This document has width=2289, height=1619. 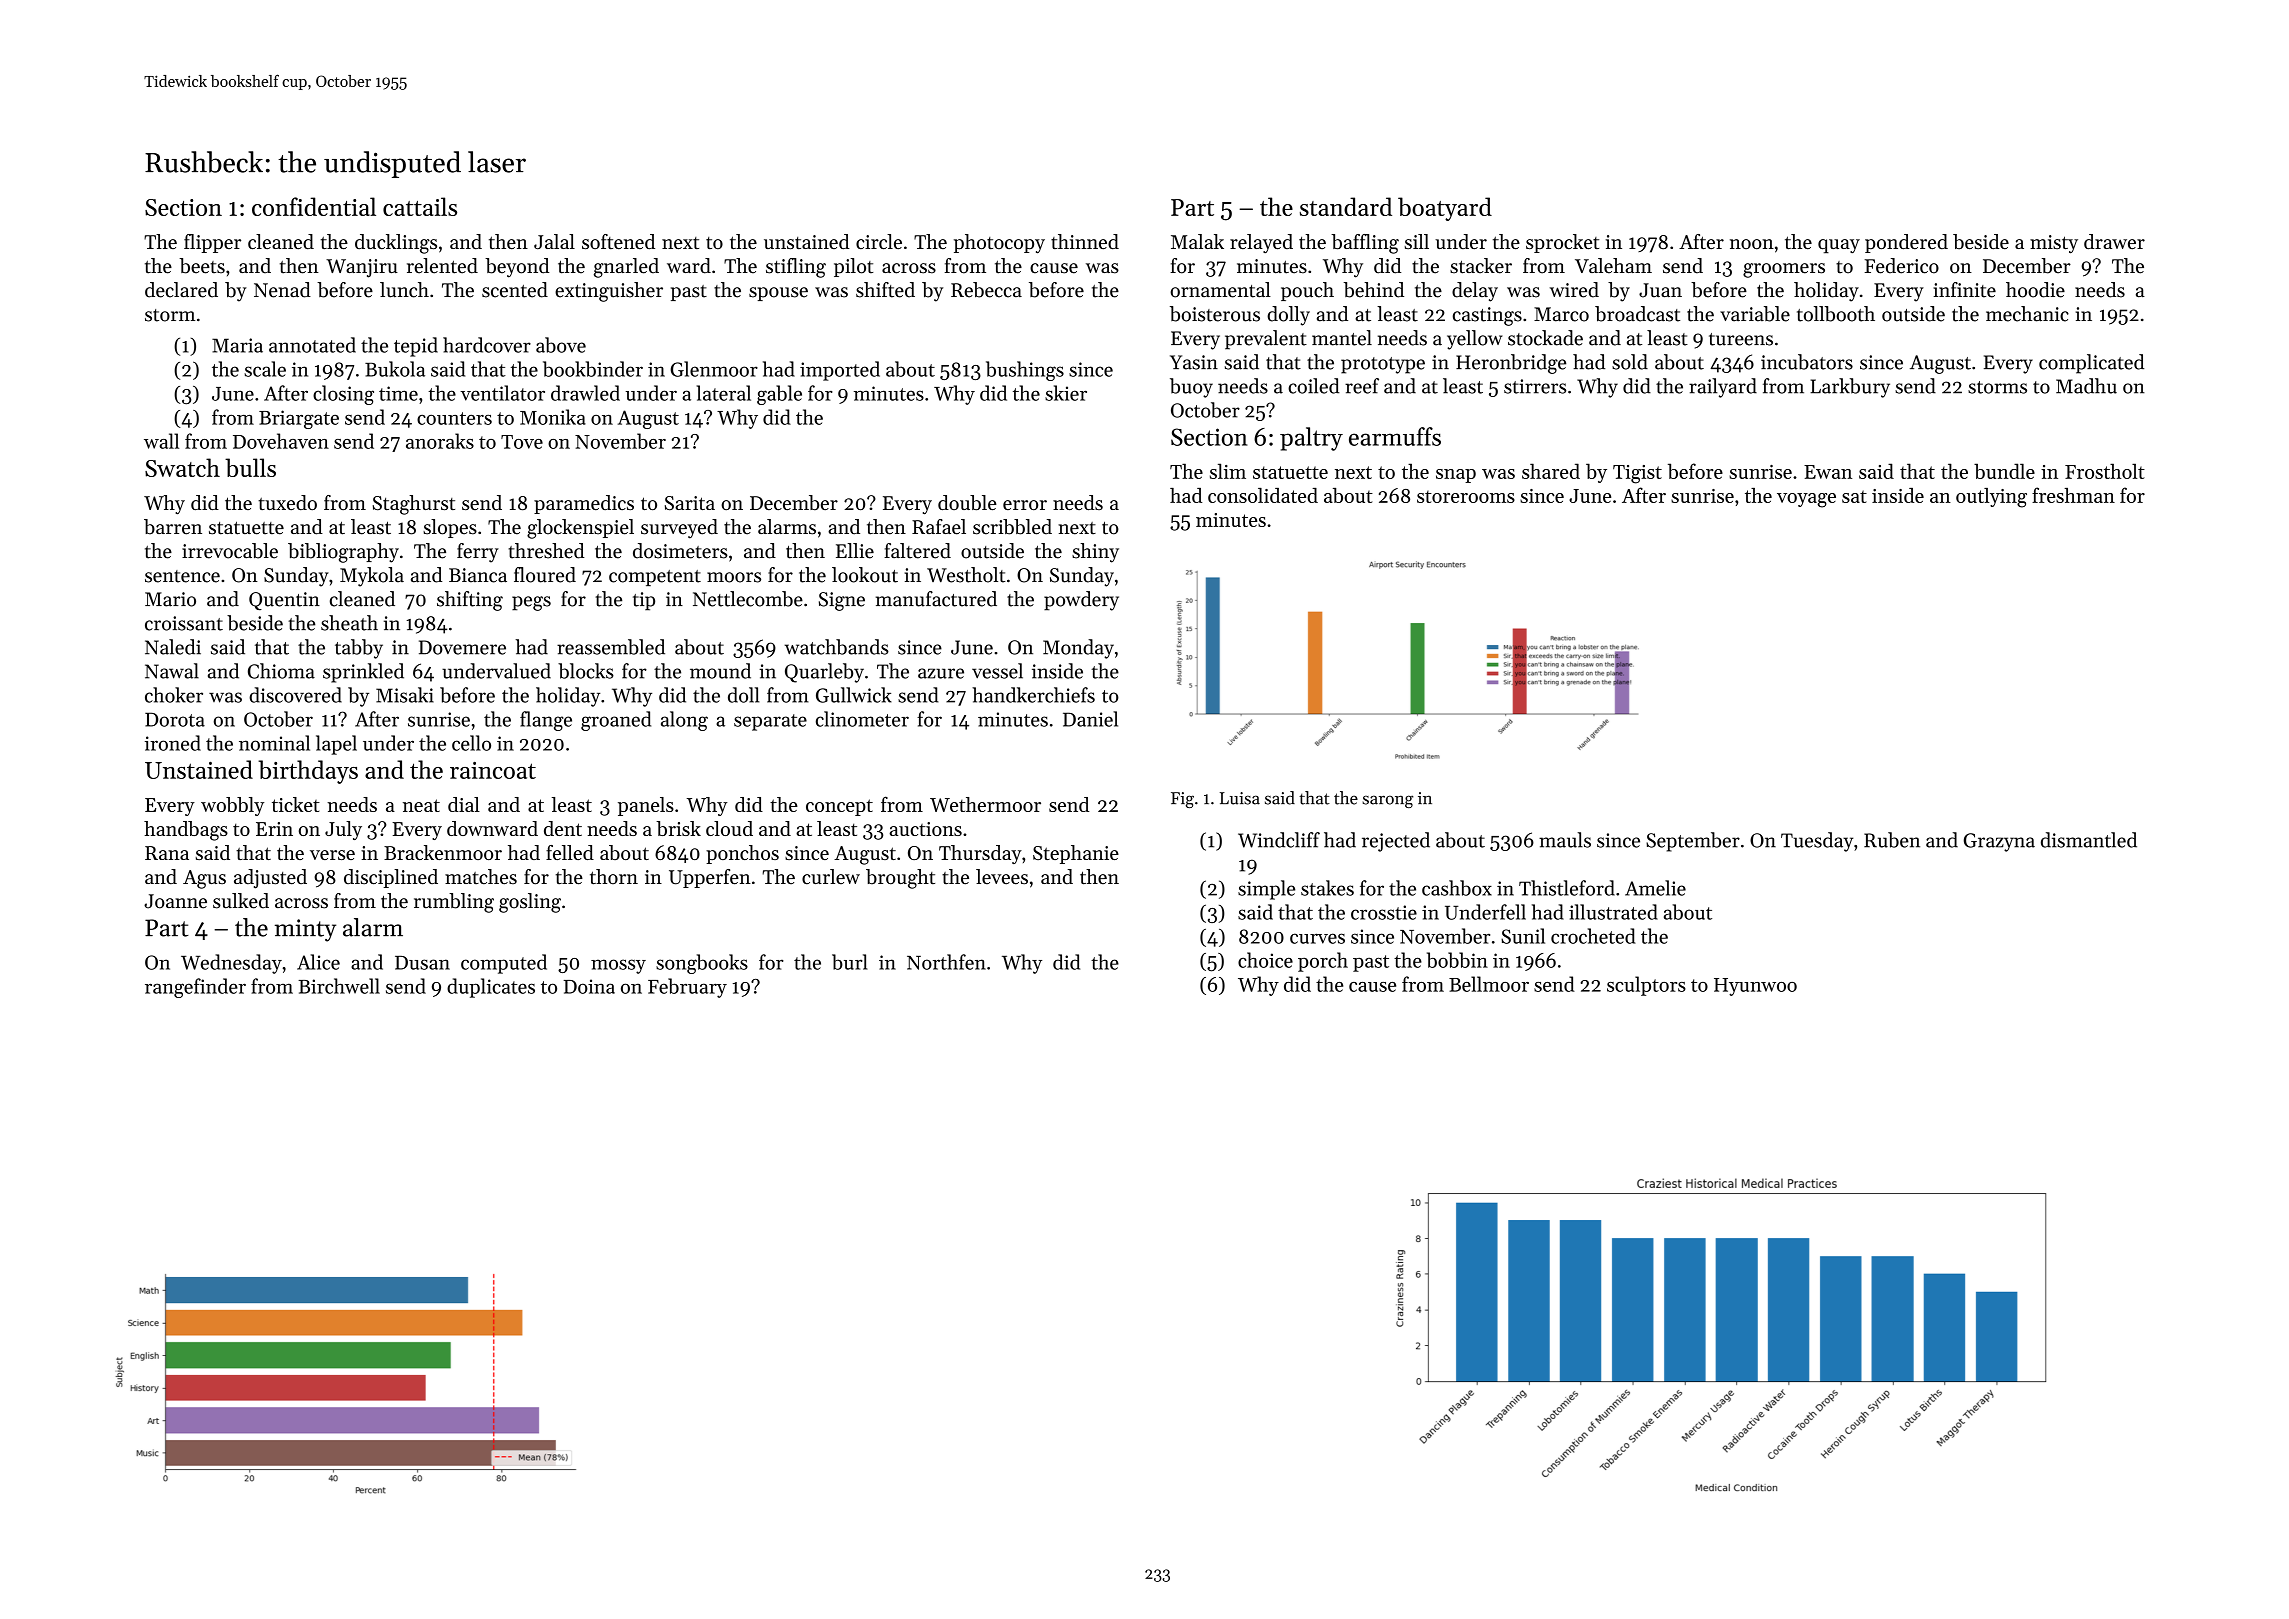 I want to click on Amelie, so click(x=1655, y=888).
